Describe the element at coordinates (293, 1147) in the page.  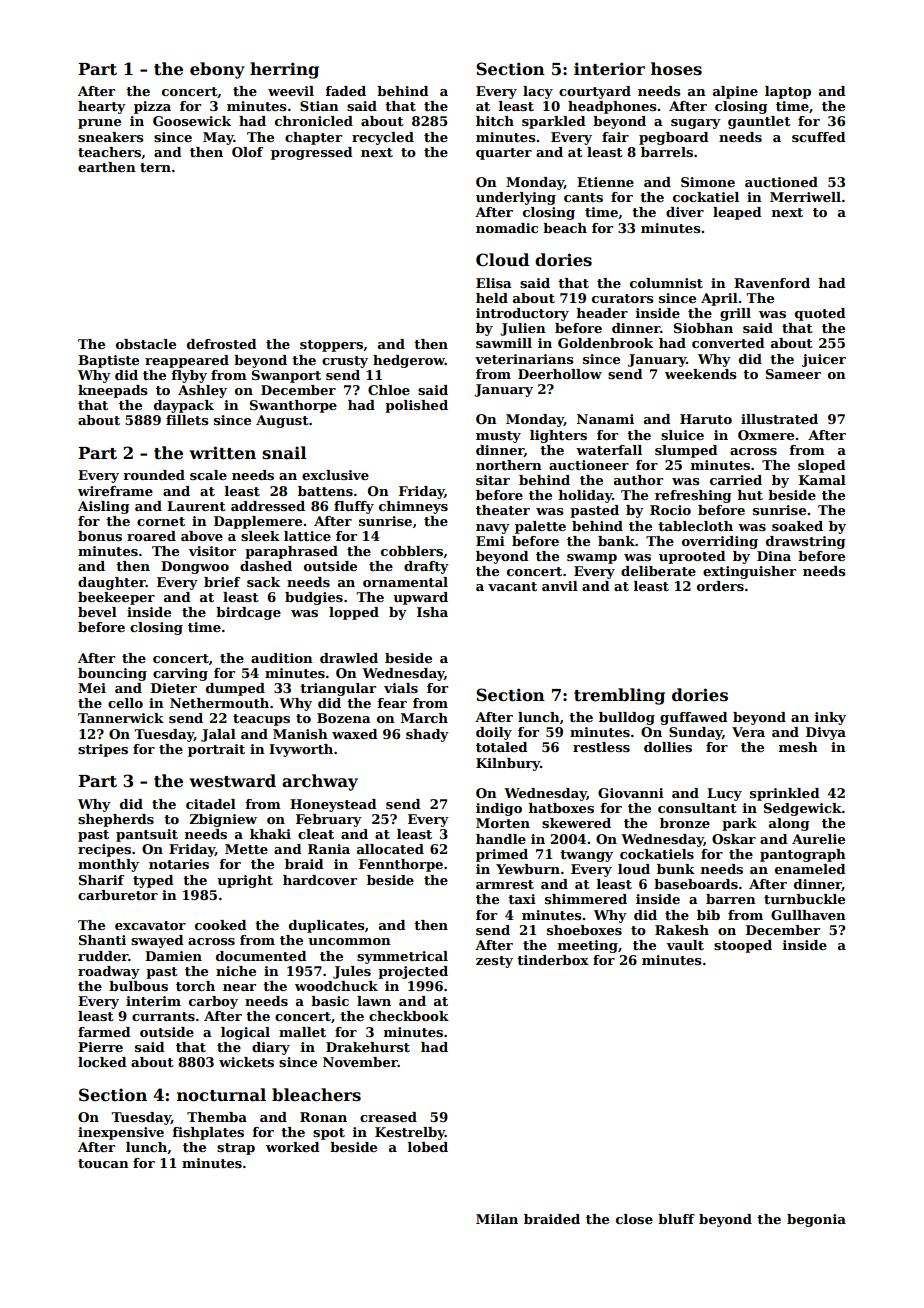
I see `worked` at that location.
